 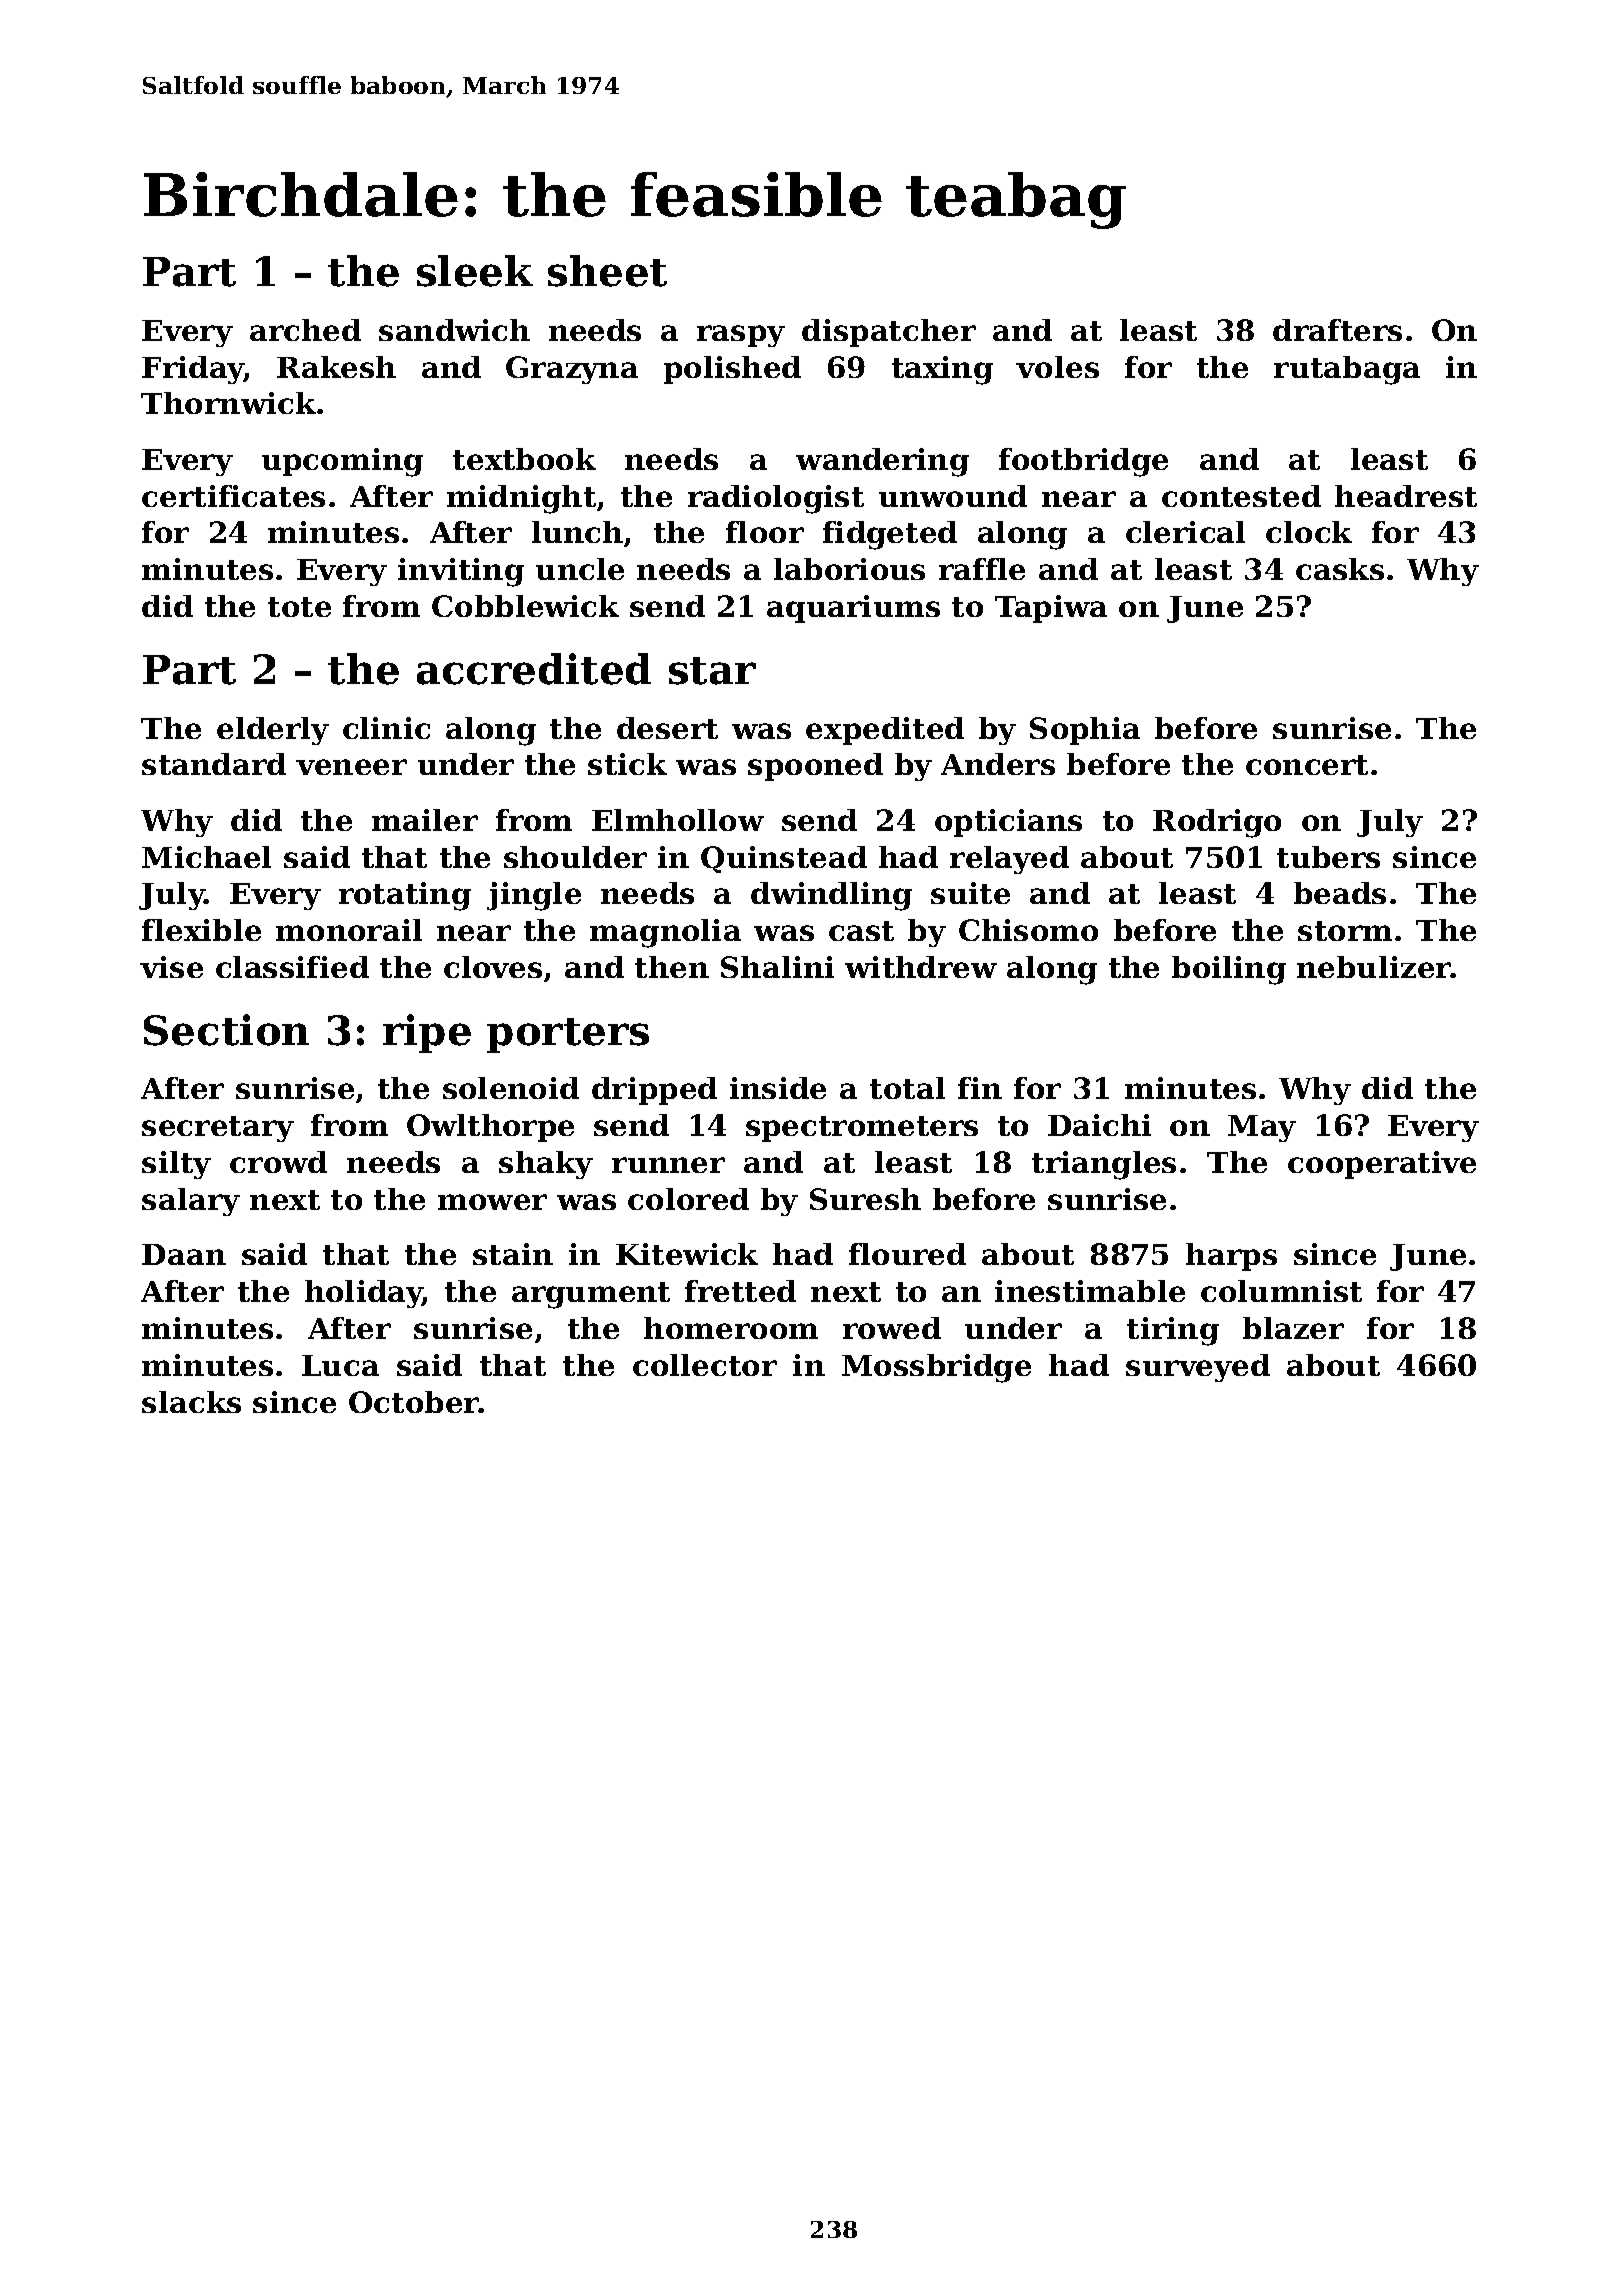 I want to click on Elmhollow, so click(x=678, y=820).
